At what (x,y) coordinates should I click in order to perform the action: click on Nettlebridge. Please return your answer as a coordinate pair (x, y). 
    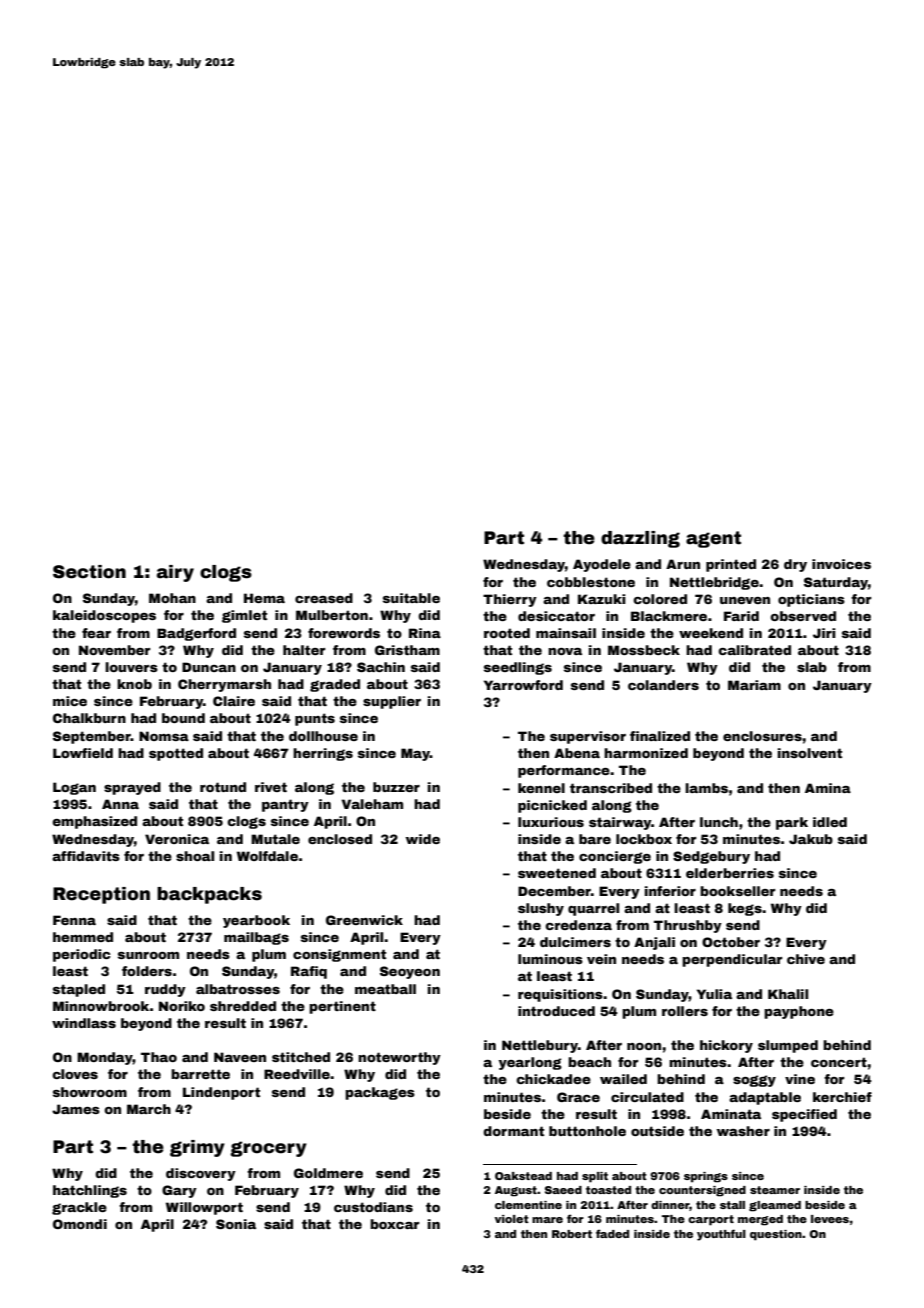
    Looking at the image, I should click on (714, 583).
